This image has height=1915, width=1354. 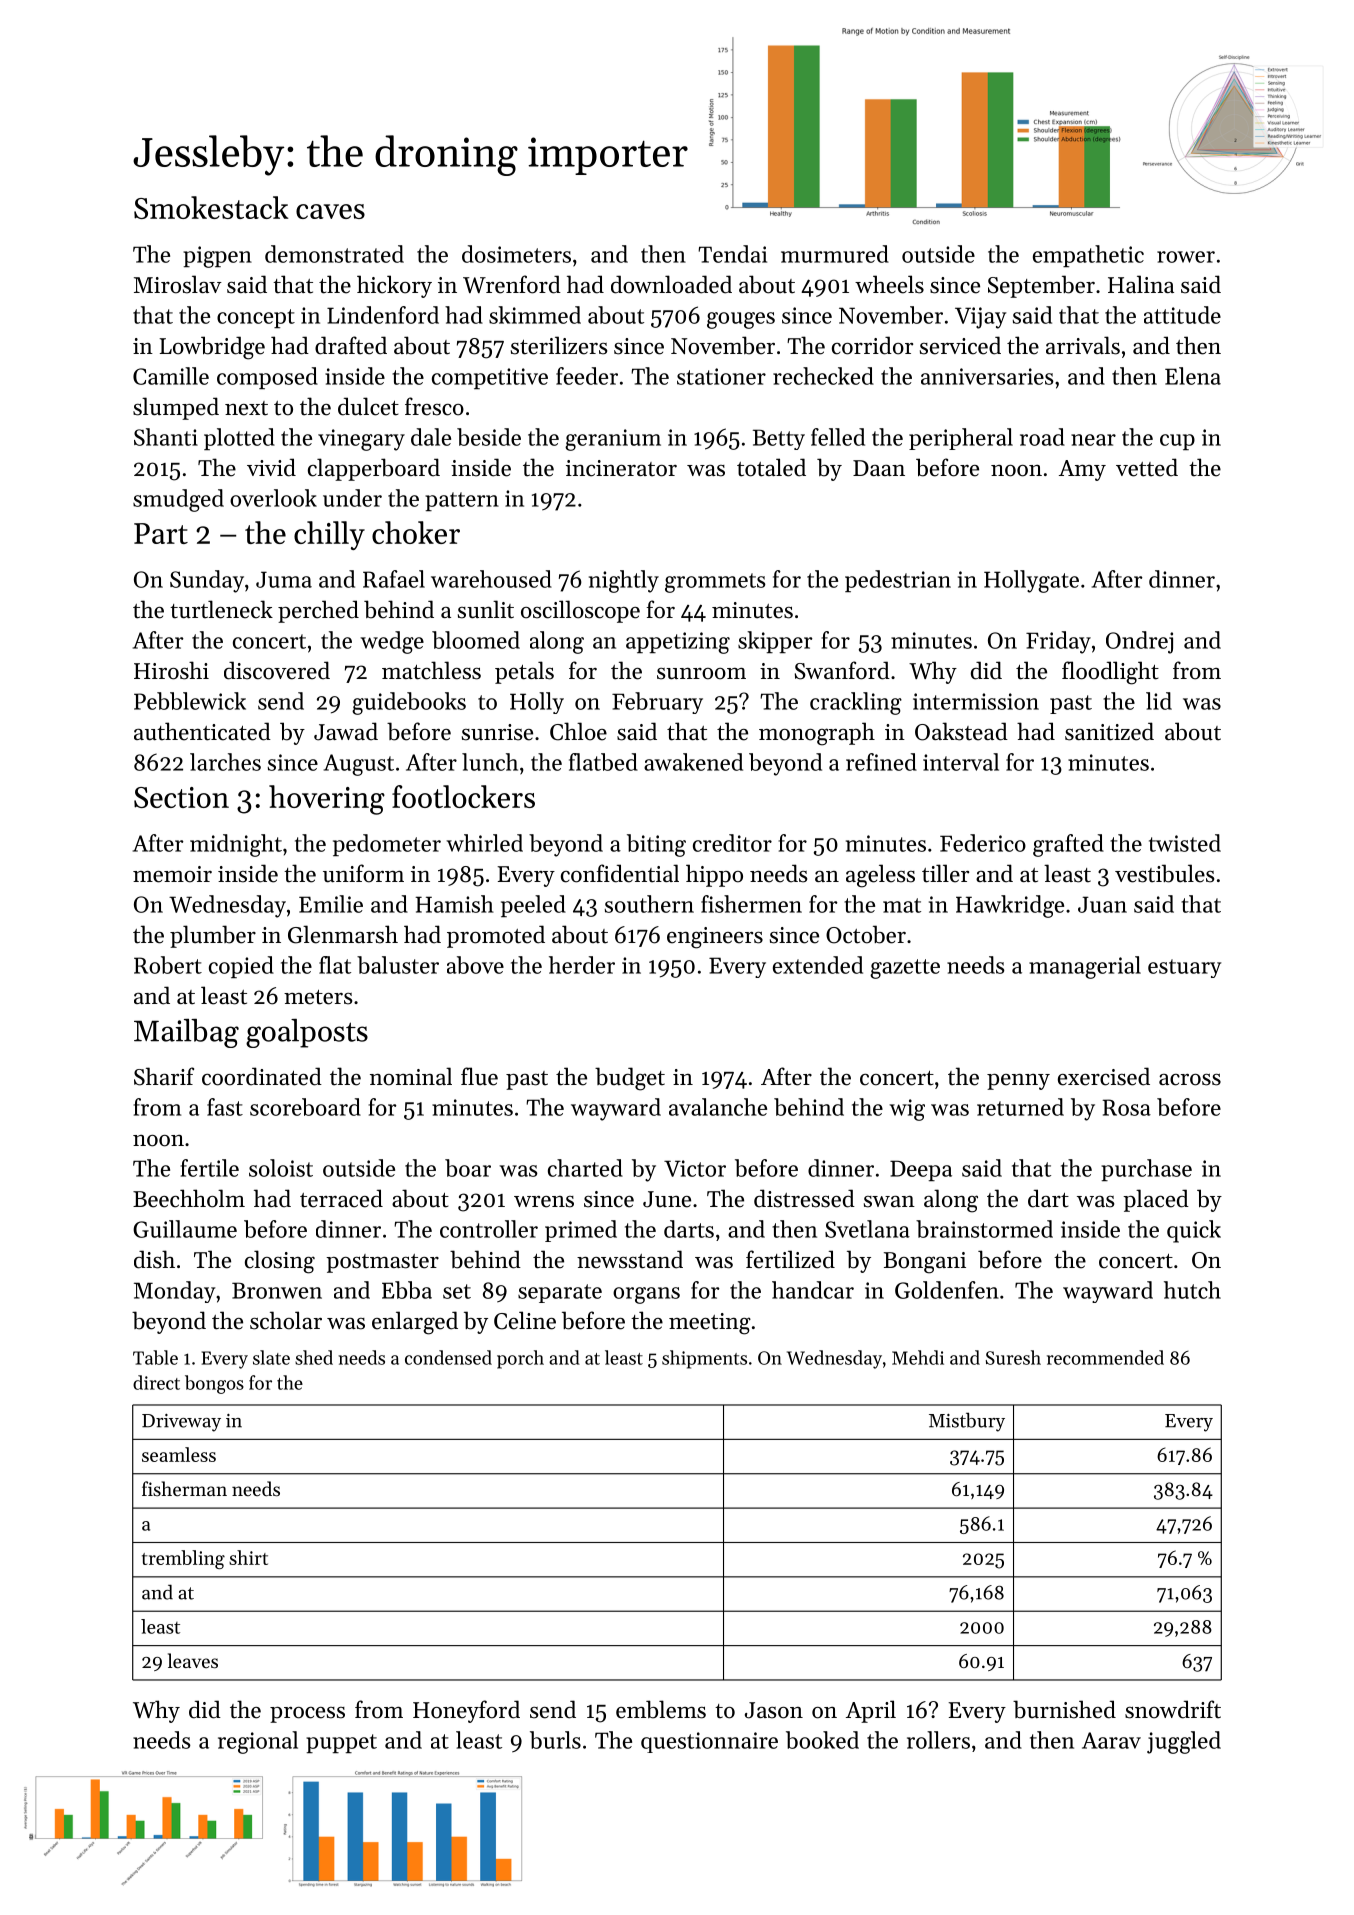 What do you see at coordinates (741, 320) in the image?
I see `gouges` at bounding box center [741, 320].
